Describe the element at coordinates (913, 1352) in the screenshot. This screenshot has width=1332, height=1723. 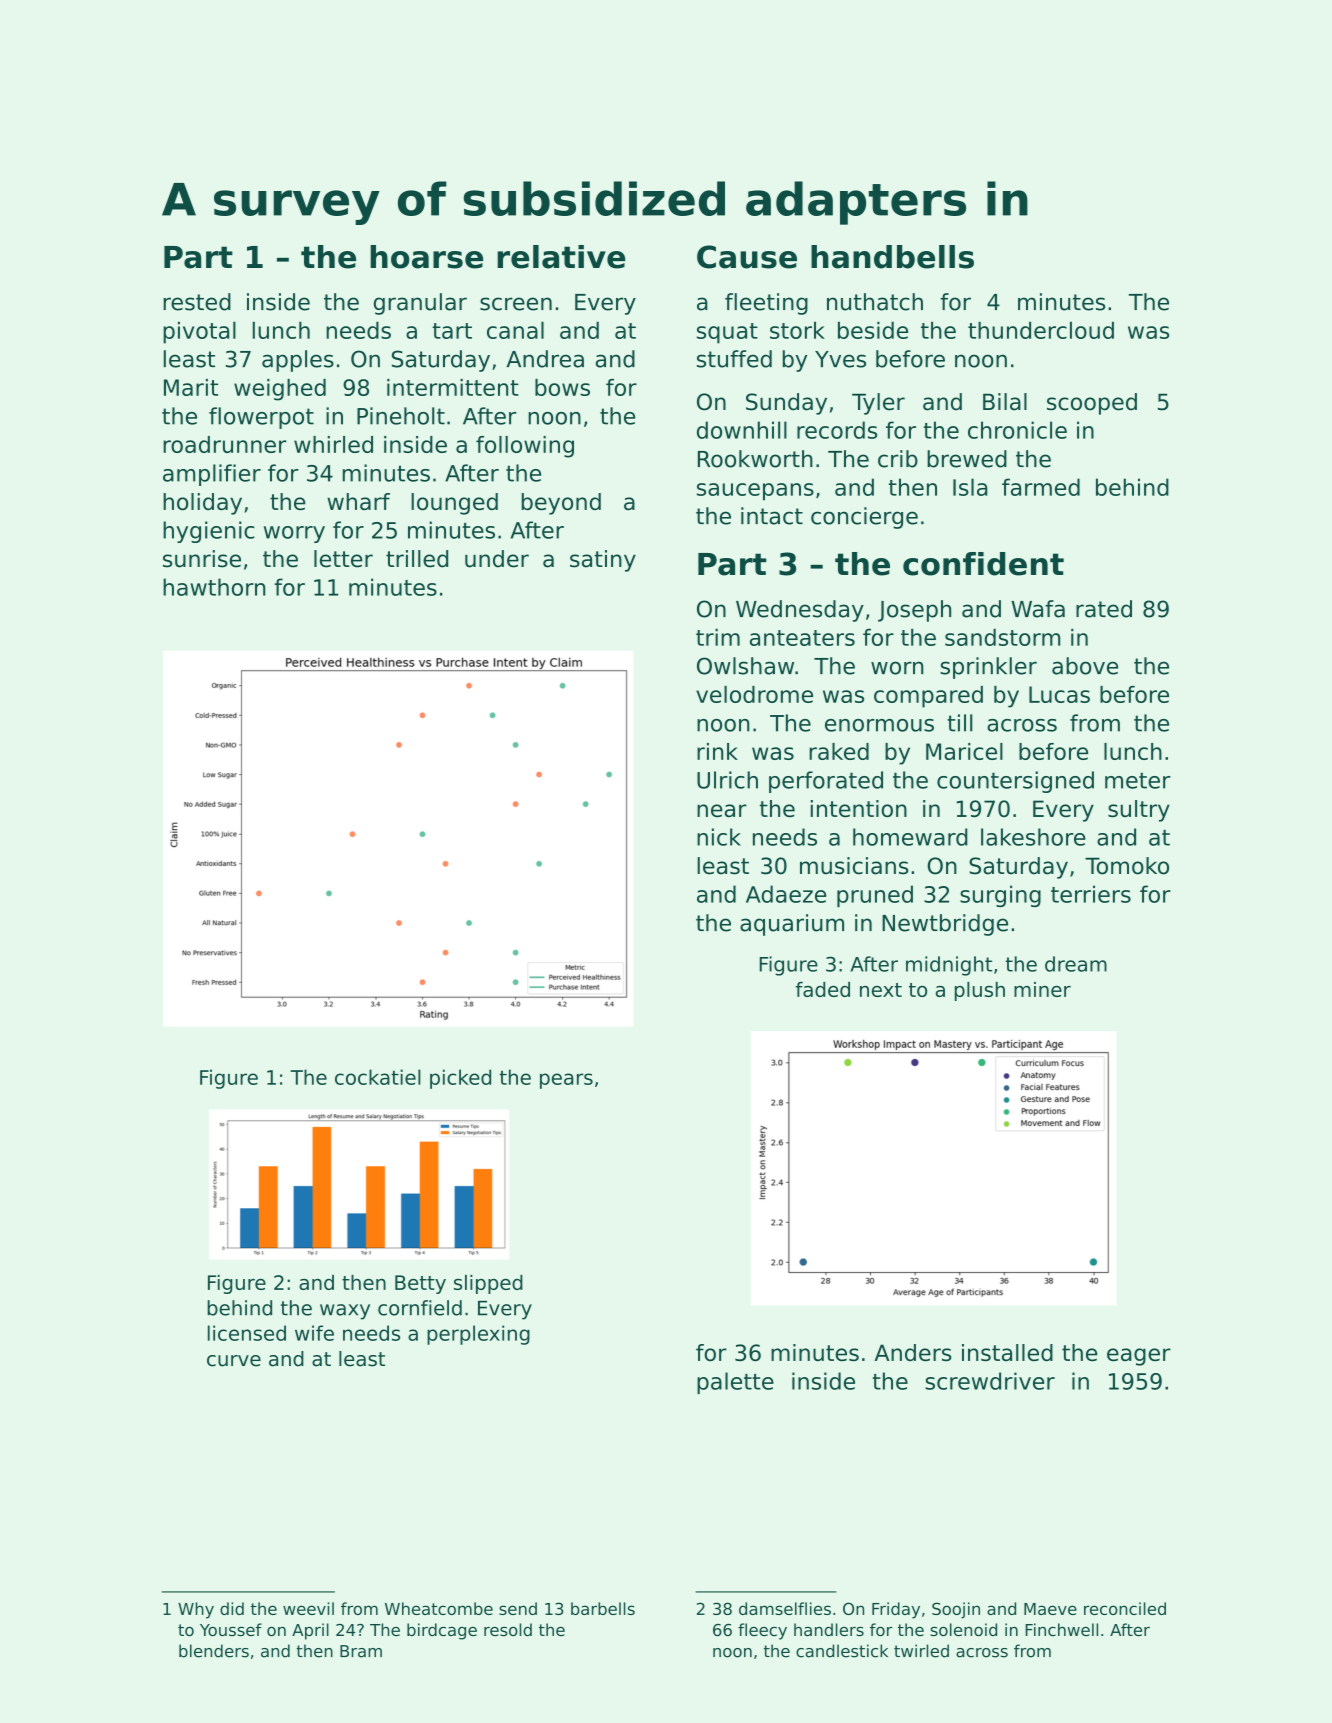
I see `Anders` at that location.
